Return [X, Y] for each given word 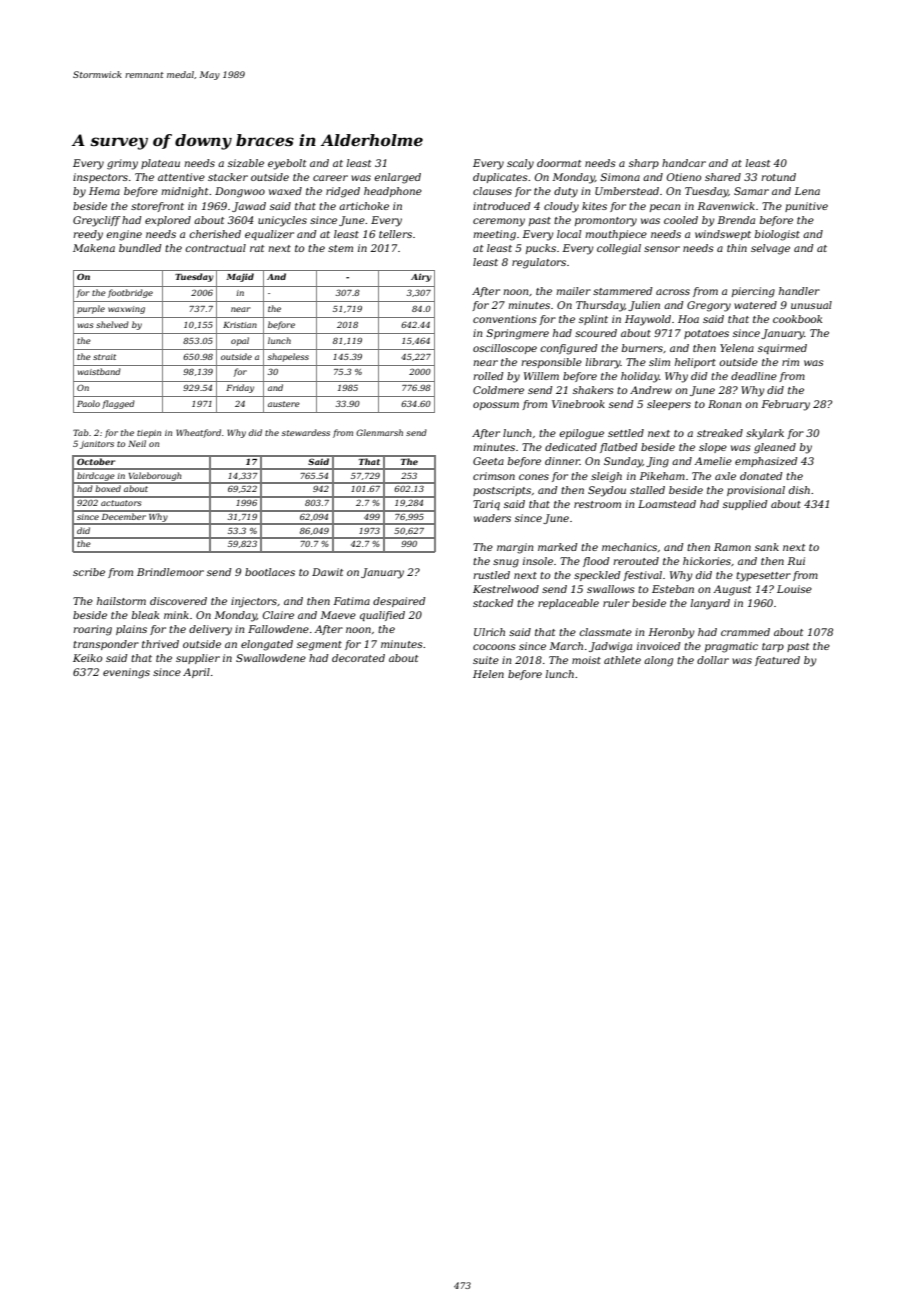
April [196, 673]
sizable [246, 163]
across [673, 292]
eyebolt [287, 164]
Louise [794, 589]
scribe [89, 572]
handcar [684, 163]
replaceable [568, 604]
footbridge [130, 293]
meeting [494, 235]
